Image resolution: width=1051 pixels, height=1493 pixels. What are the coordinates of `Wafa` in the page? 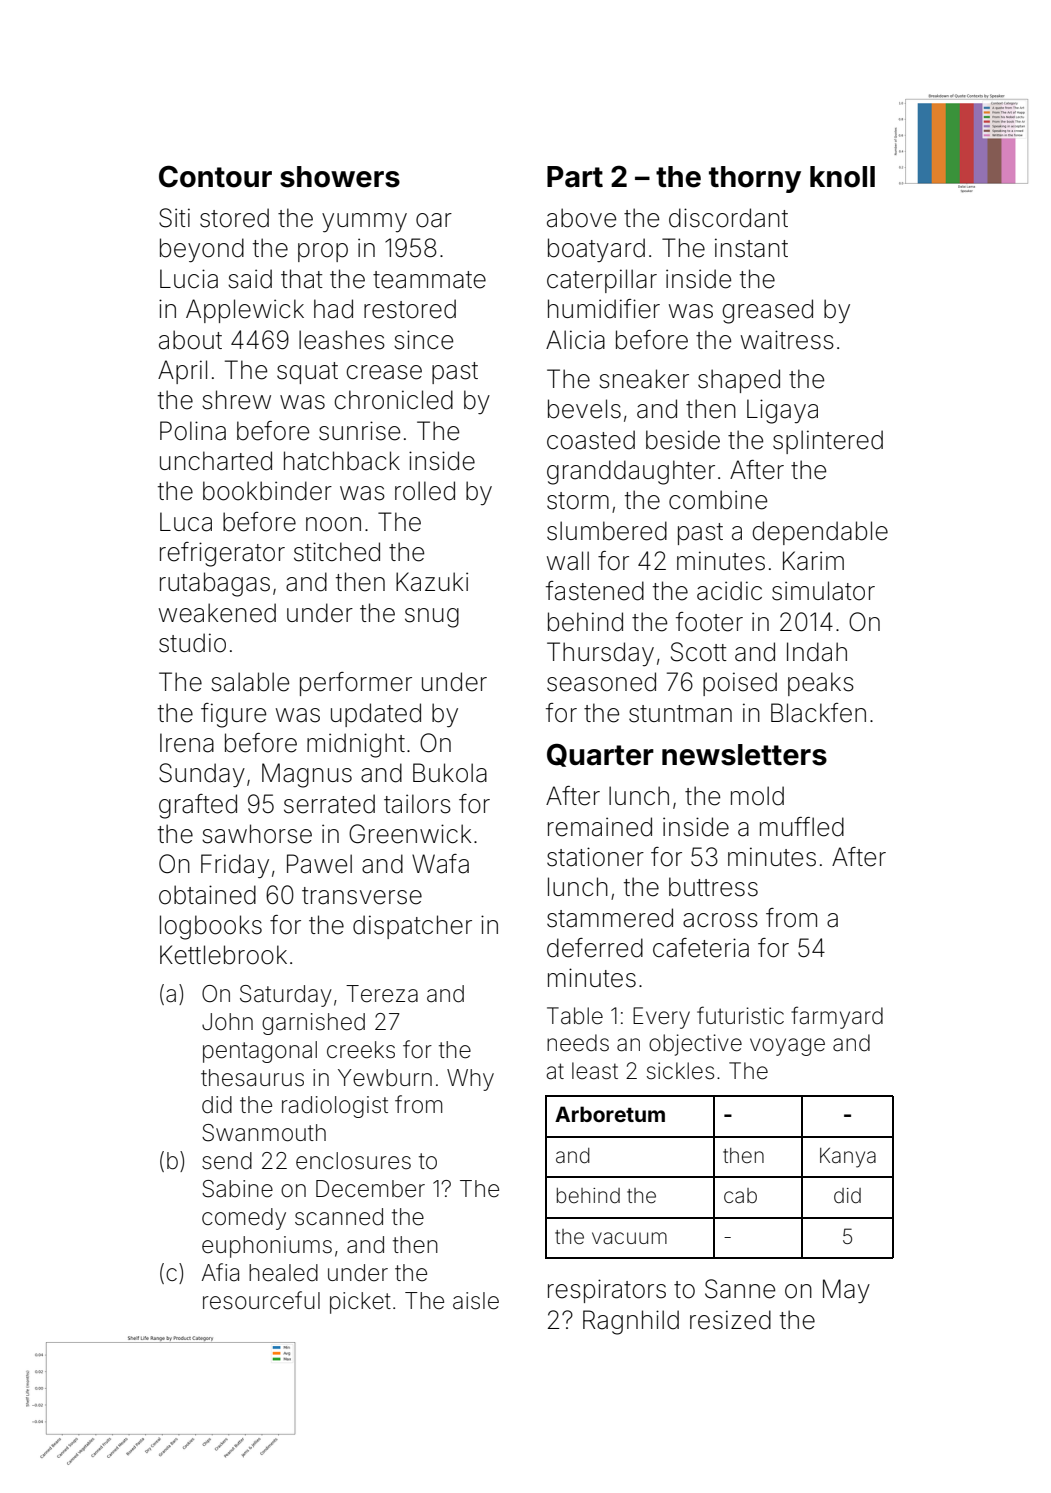 It's located at (440, 864).
